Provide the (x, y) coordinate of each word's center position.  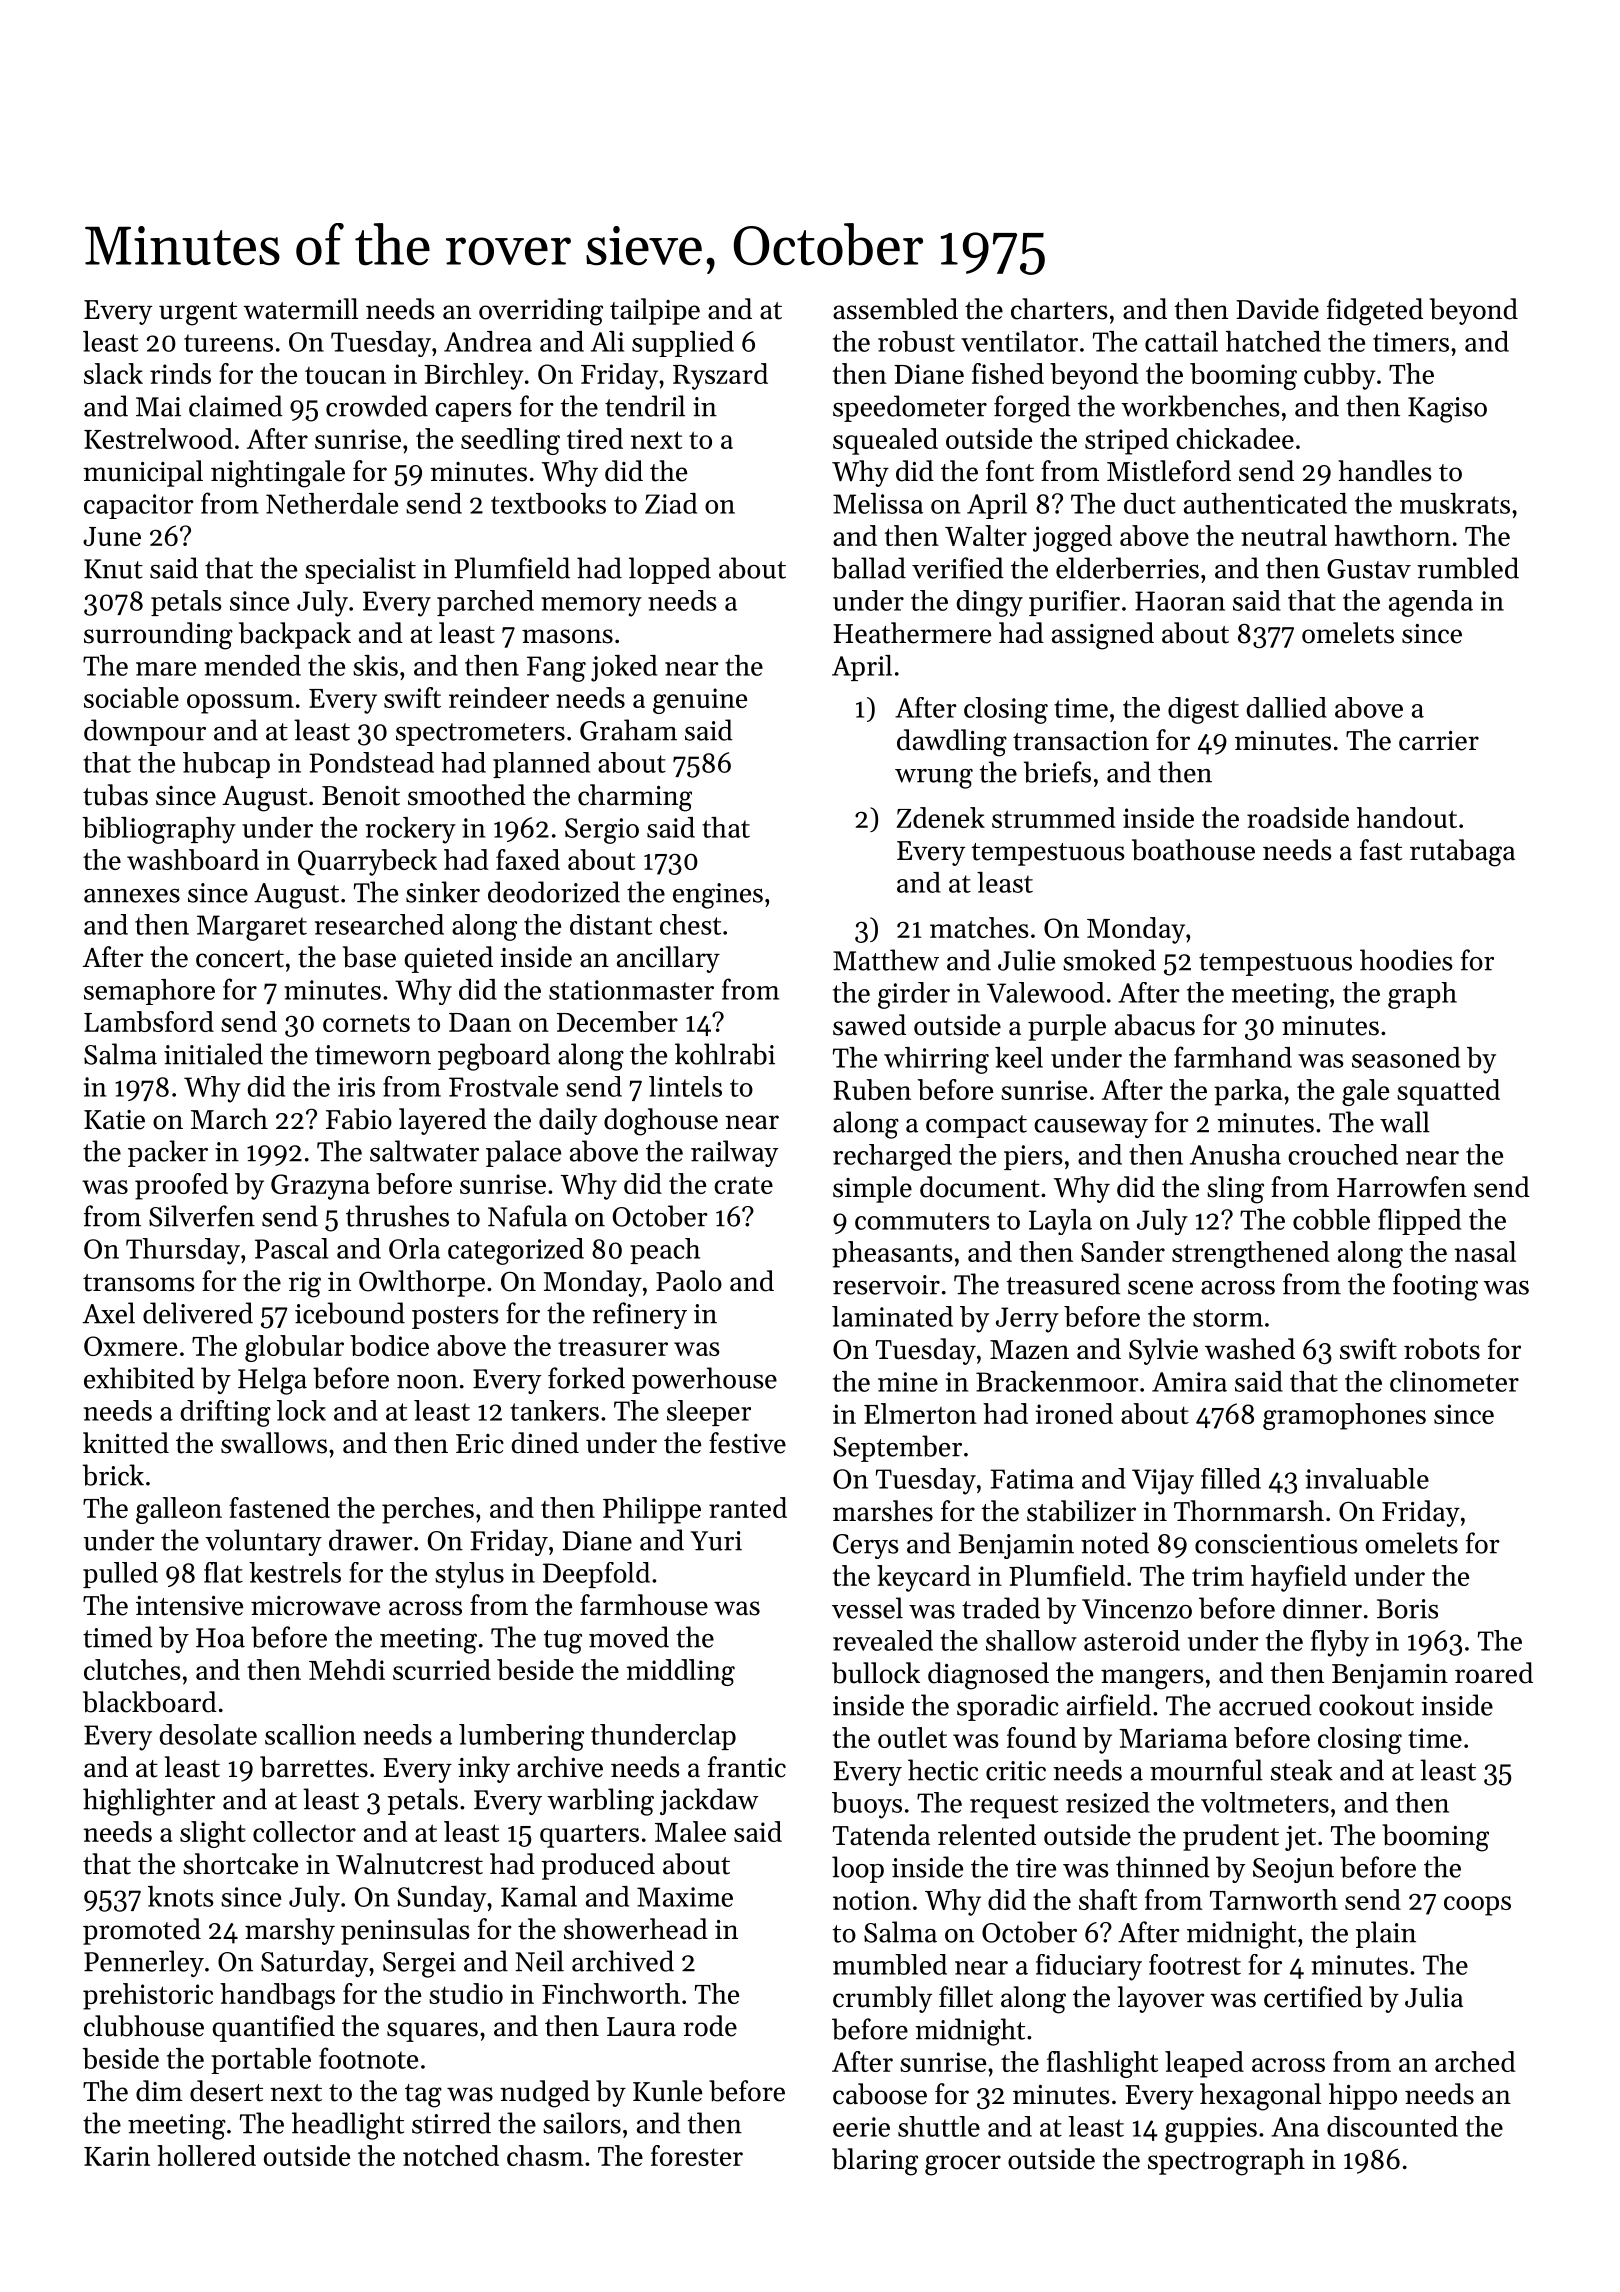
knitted (126, 1443)
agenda (1431, 603)
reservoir (886, 1285)
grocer (963, 2165)
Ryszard (720, 376)
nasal (1485, 1251)
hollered (206, 2155)
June (112, 536)
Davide (1277, 309)
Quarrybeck (367, 862)
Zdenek (940, 817)
